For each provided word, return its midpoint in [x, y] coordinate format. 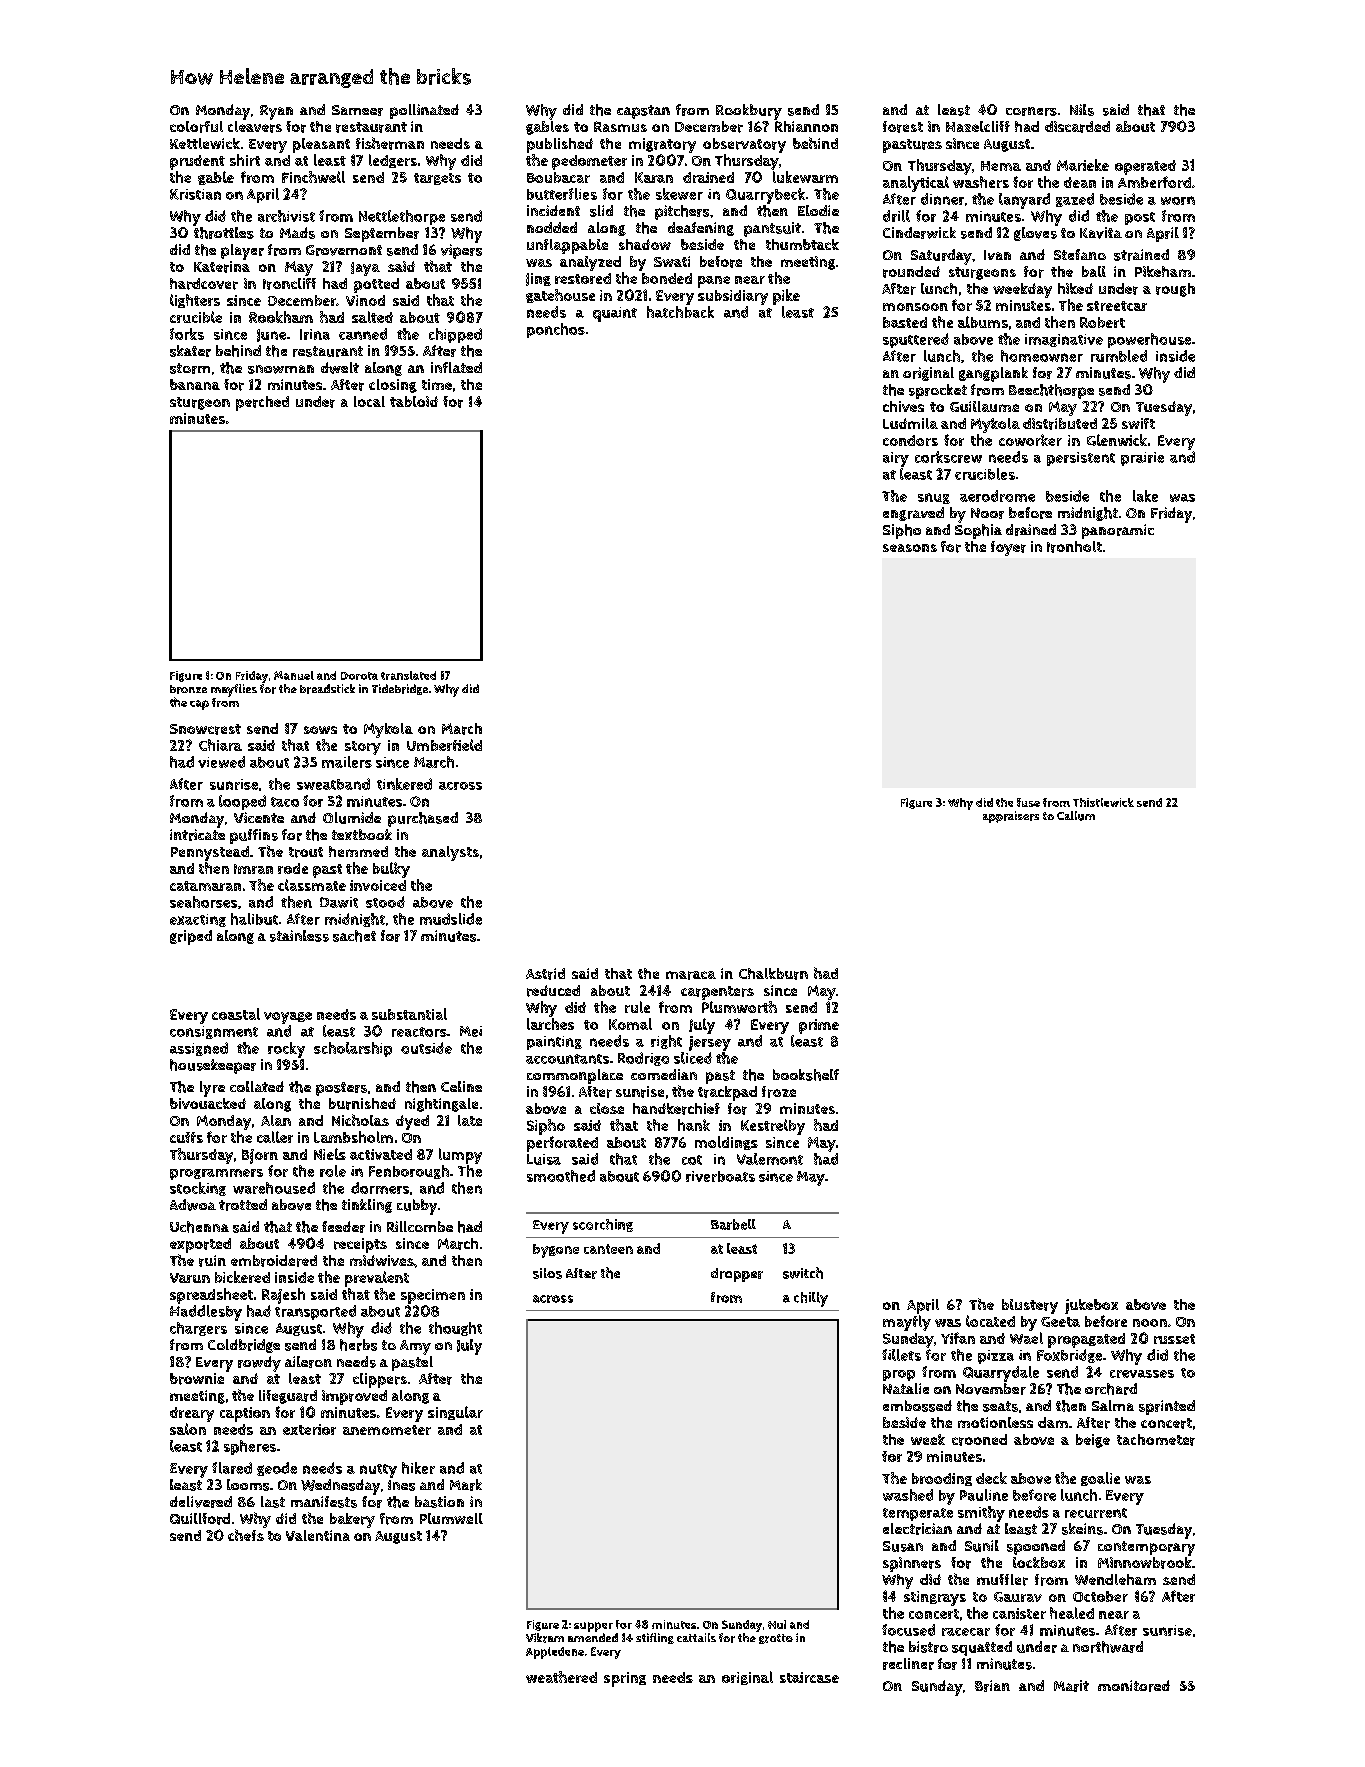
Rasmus [620, 126]
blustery [1030, 1306]
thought [455, 1329]
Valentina [318, 1535]
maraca [691, 975]
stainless [299, 936]
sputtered [916, 340]
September [382, 234]
